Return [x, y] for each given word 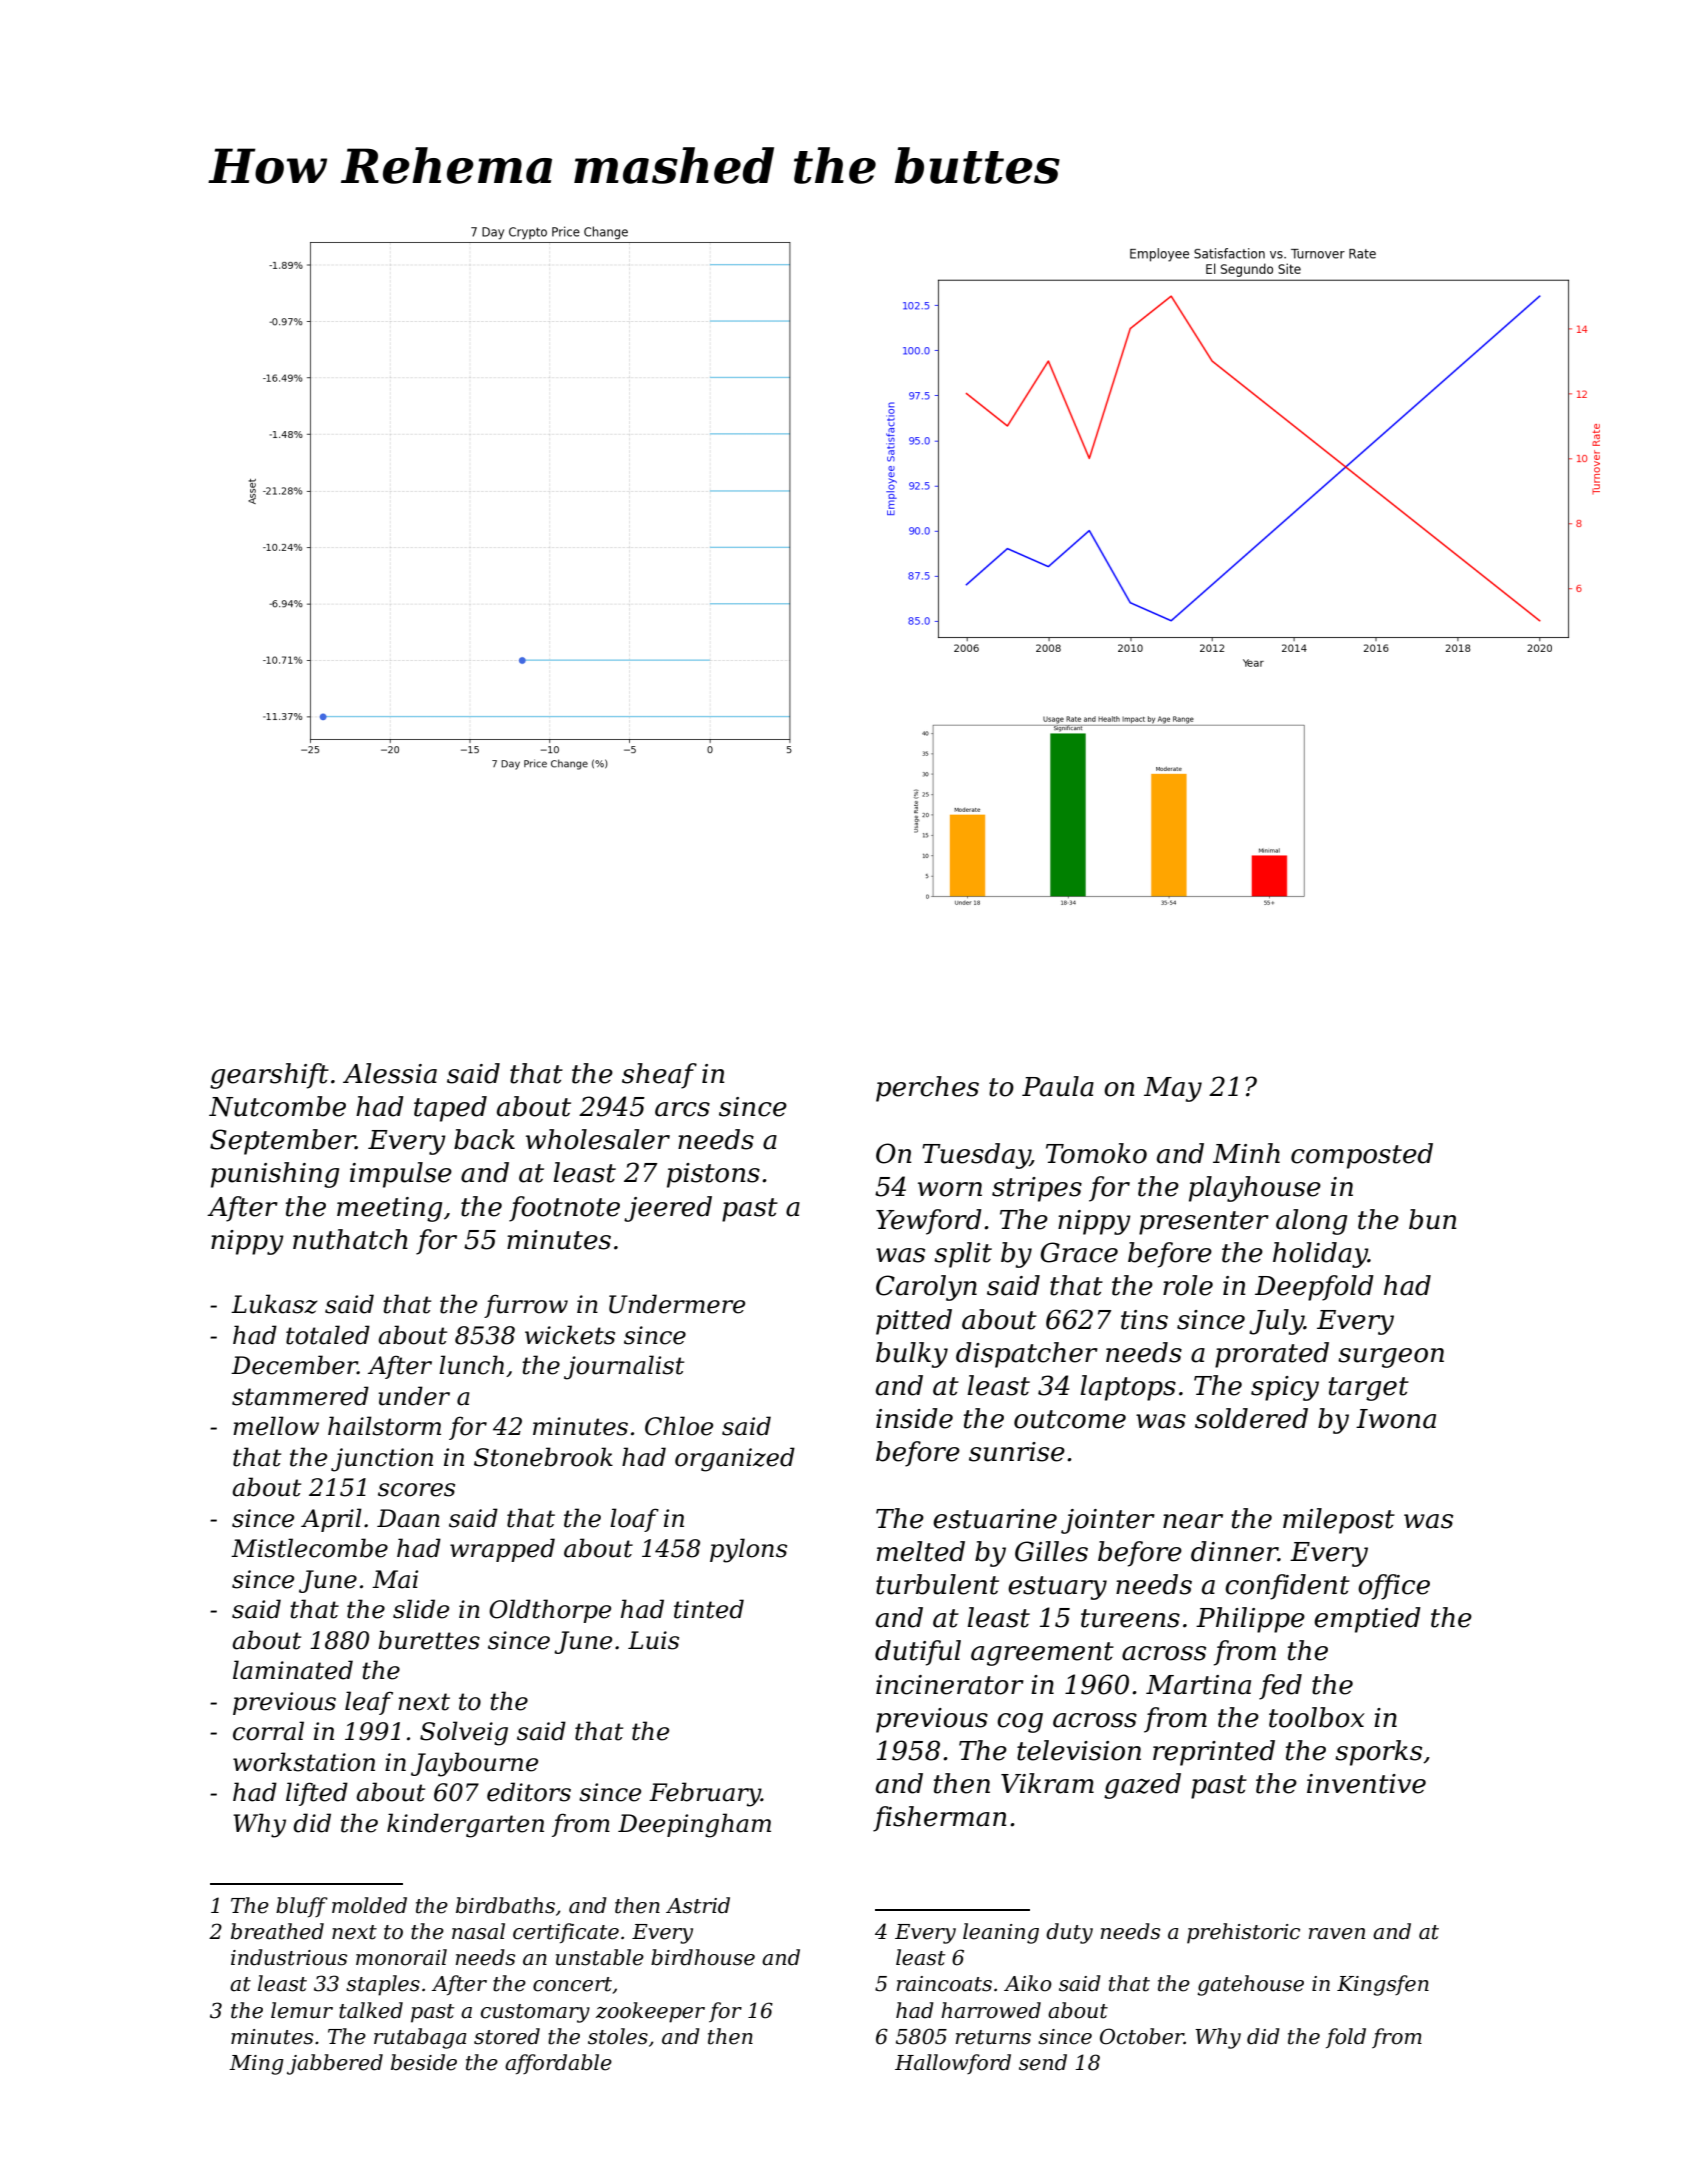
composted [1362, 1156]
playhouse [1255, 1189]
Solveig [464, 1733]
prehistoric [1243, 1933]
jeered [668, 1209]
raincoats [944, 1984]
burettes [429, 1640]
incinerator [950, 1685]
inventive [1366, 1784]
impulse [401, 1175]
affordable [558, 2064]
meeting [389, 1209]
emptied [1367, 1620]
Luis [653, 1640]
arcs [682, 1109]
